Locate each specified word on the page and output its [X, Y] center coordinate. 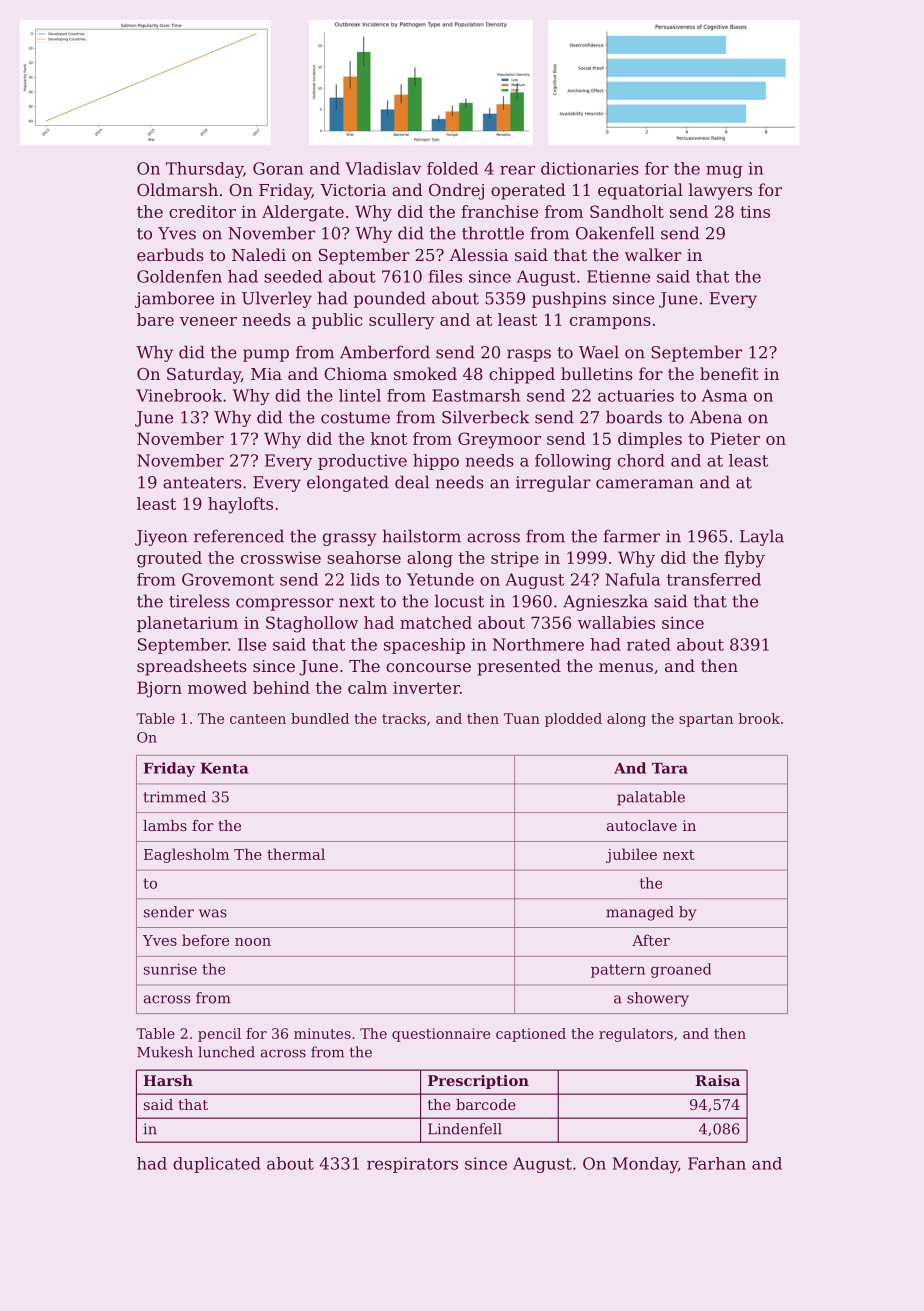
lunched [226, 1052]
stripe [515, 559]
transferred [714, 579]
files [445, 276]
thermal [296, 854]
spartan [706, 720]
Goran [278, 168]
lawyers [720, 191]
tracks [404, 718]
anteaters [202, 483]
